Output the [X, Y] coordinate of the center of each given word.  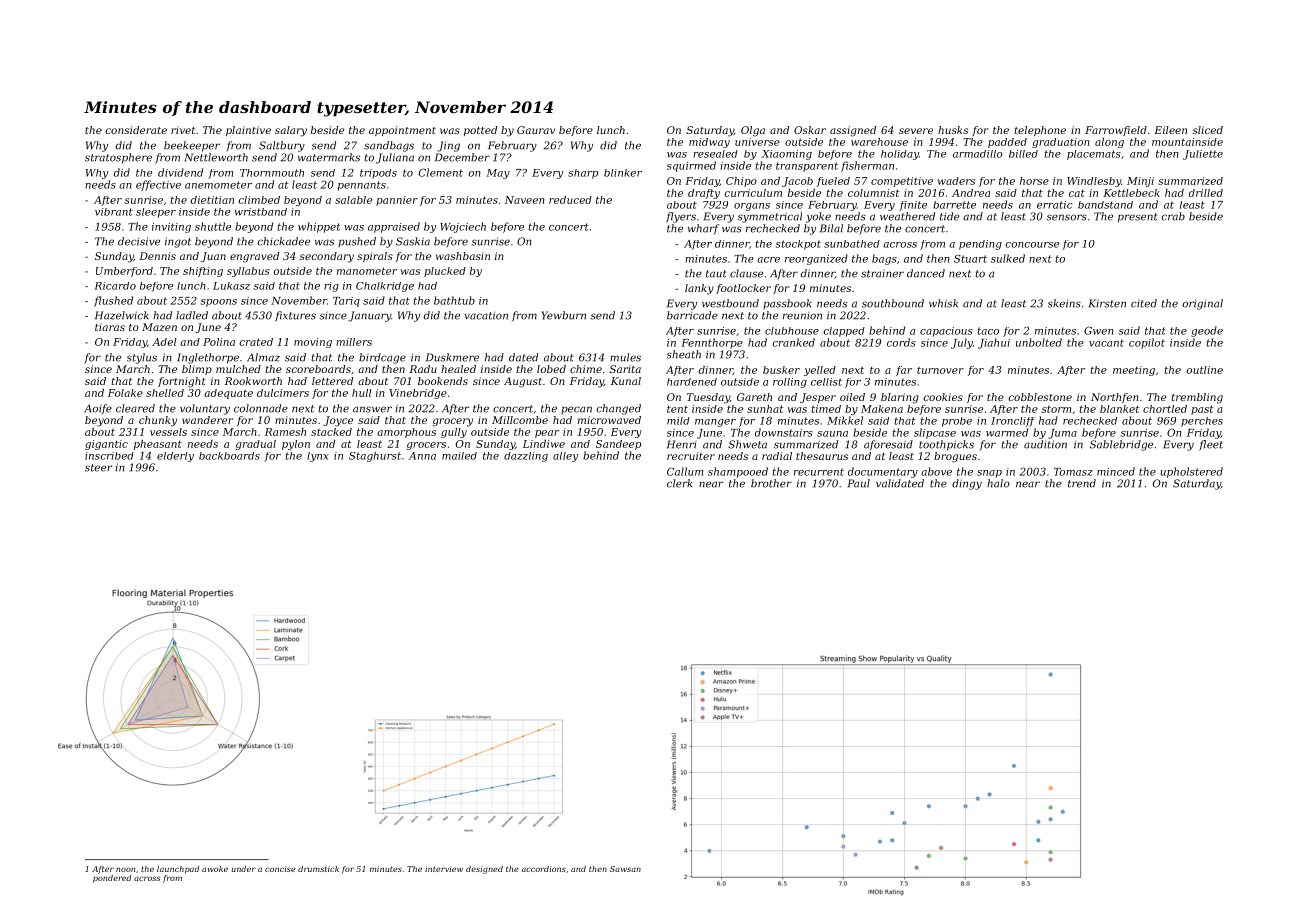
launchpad [178, 870]
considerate [136, 130]
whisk [943, 303]
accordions [544, 869]
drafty [704, 194]
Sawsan [625, 869]
